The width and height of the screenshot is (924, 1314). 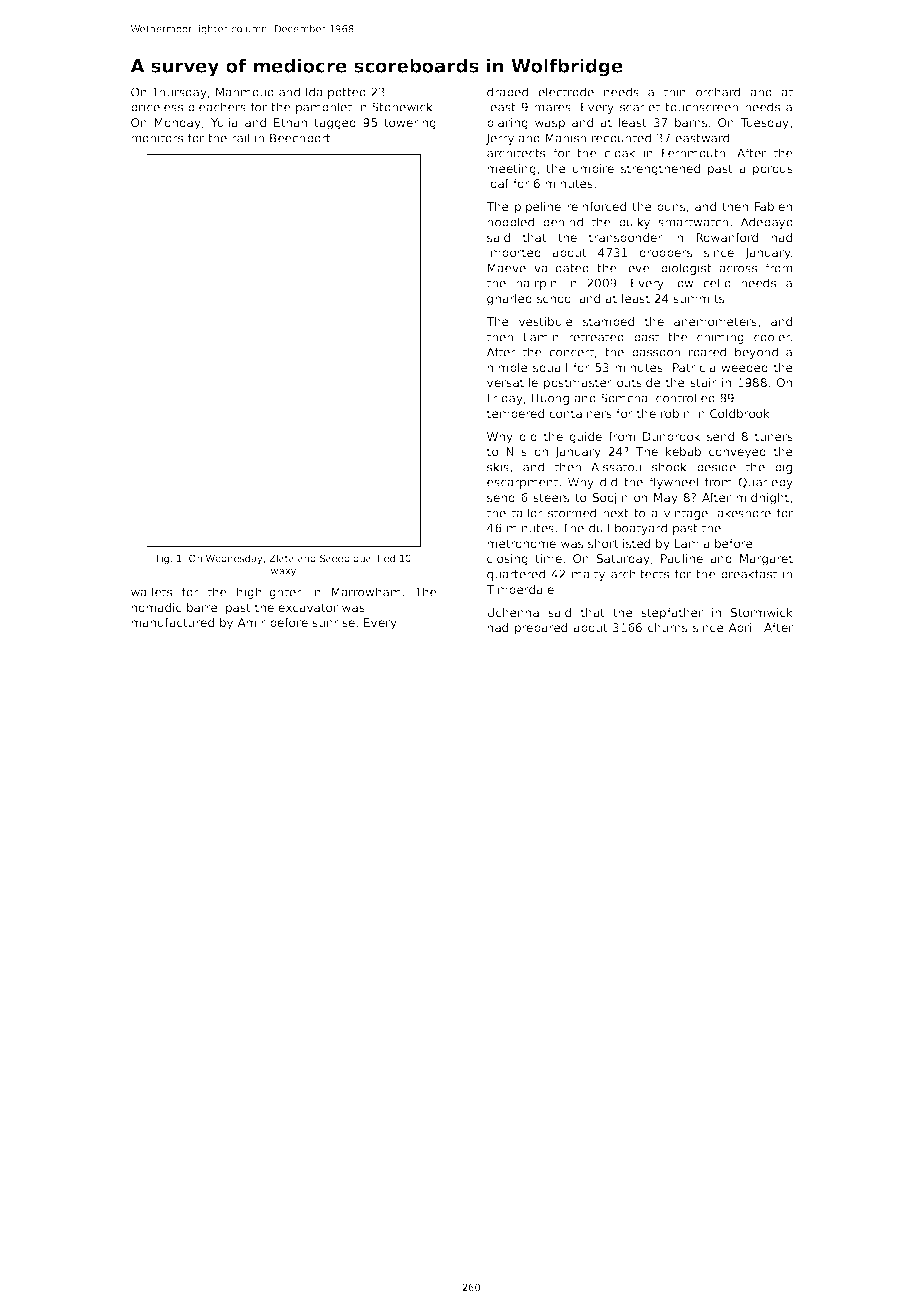 I want to click on Amir, so click(x=251, y=622).
